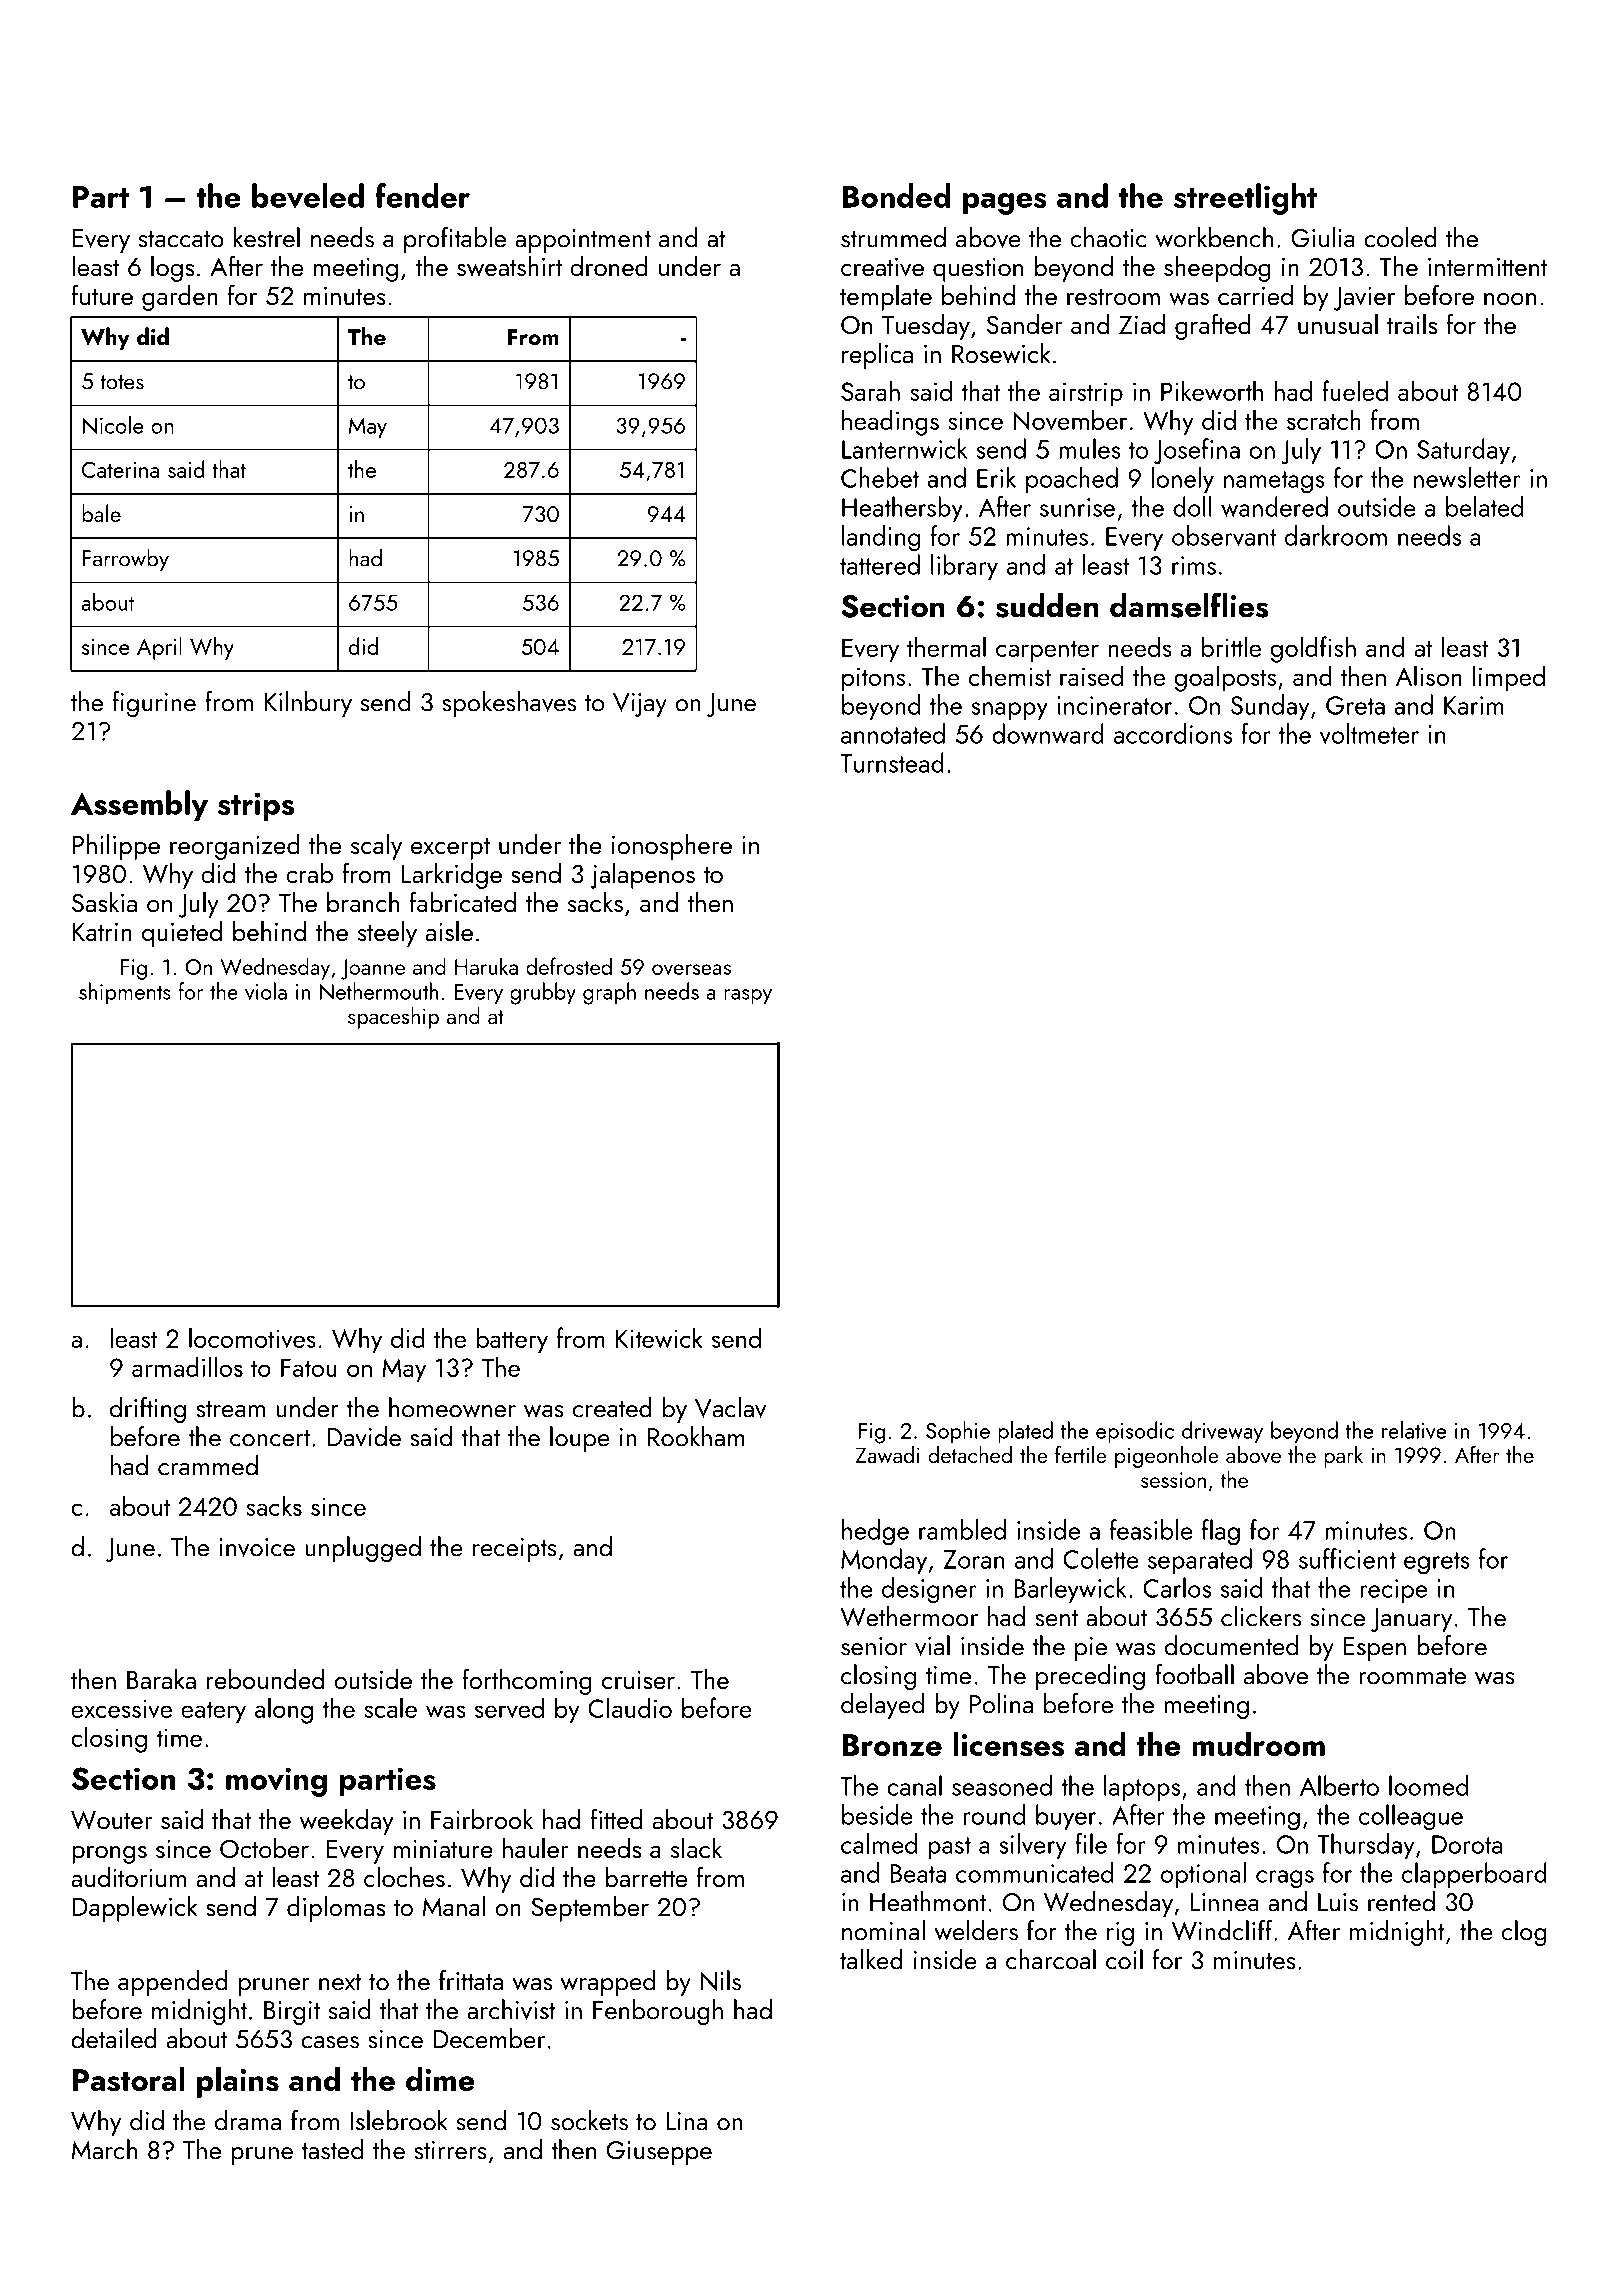 Image resolution: width=1620 pixels, height=2292 pixels. What do you see at coordinates (640, 705) in the screenshot?
I see `Vijay` at bounding box center [640, 705].
